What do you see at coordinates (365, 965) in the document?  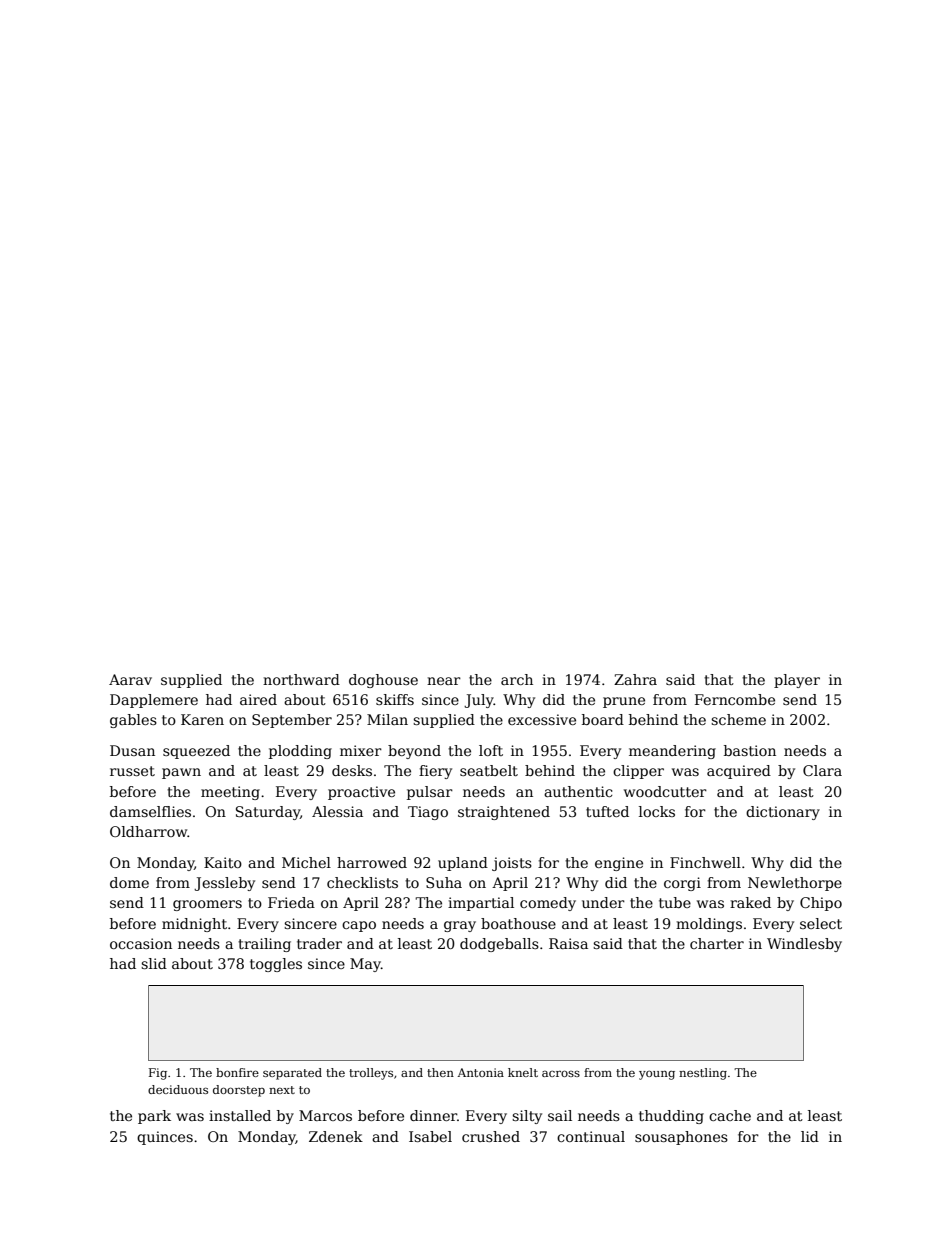 I see `May` at bounding box center [365, 965].
